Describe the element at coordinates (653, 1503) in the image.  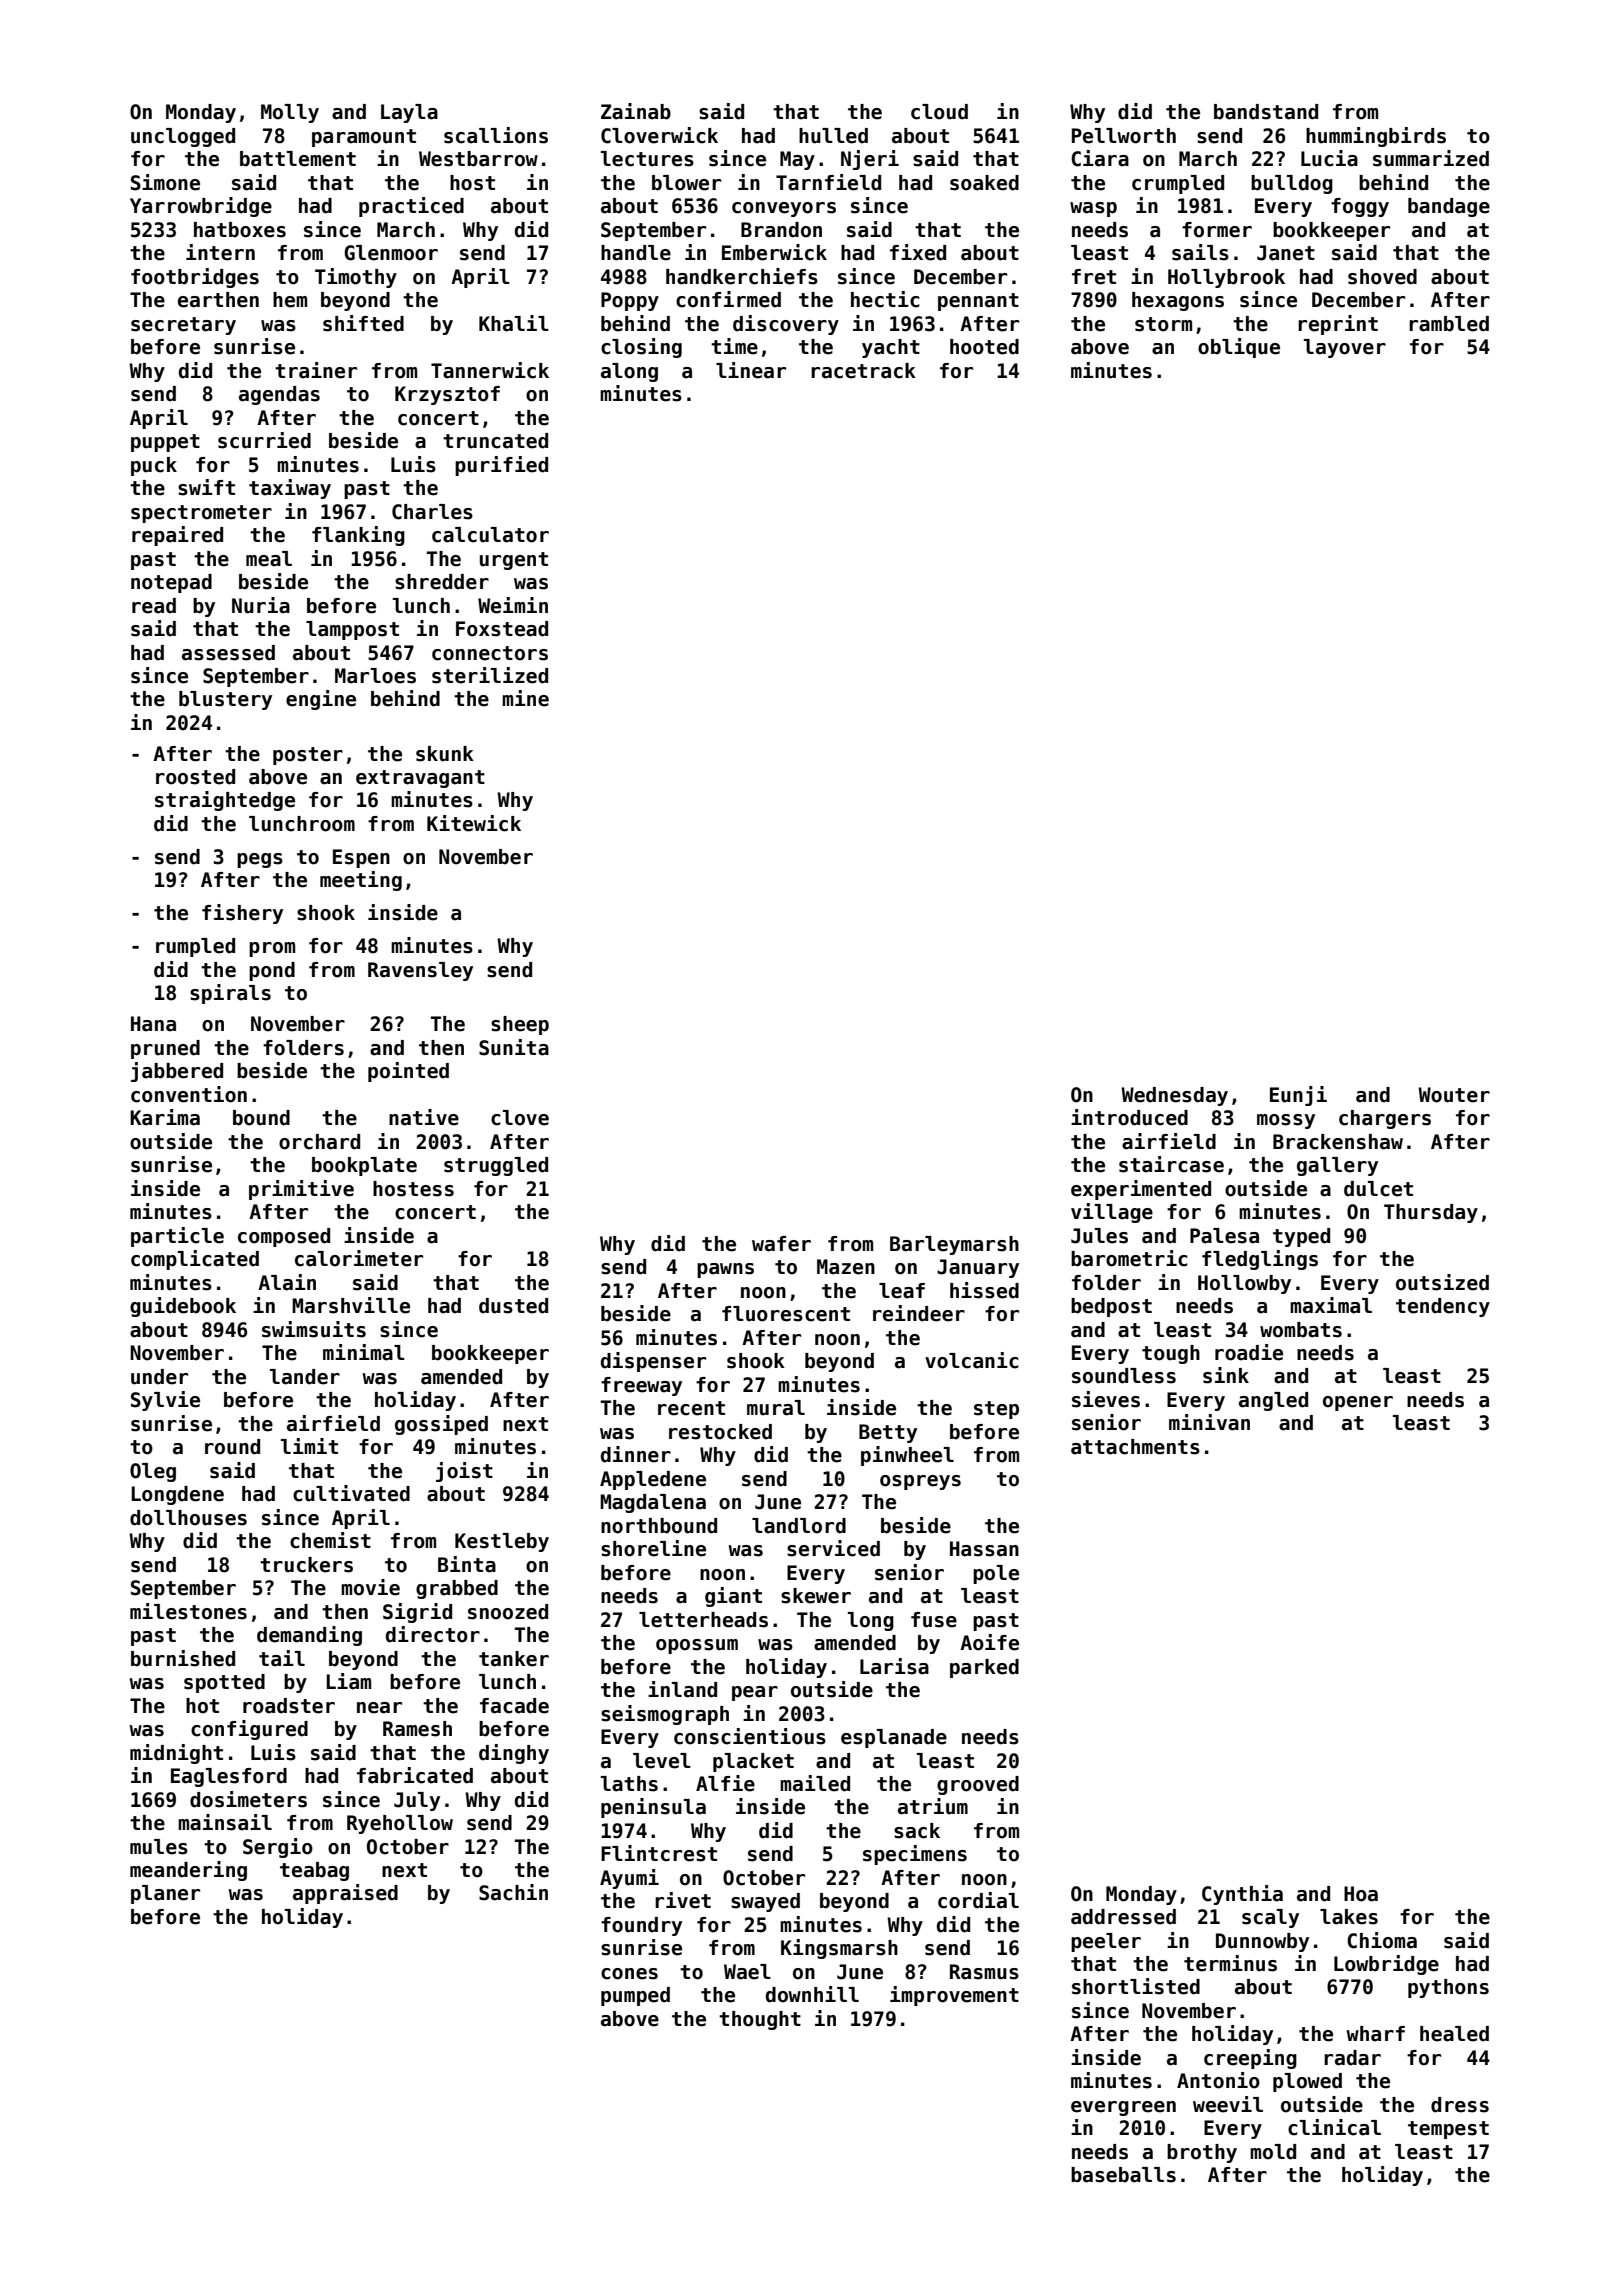
I see `Magdalena` at that location.
